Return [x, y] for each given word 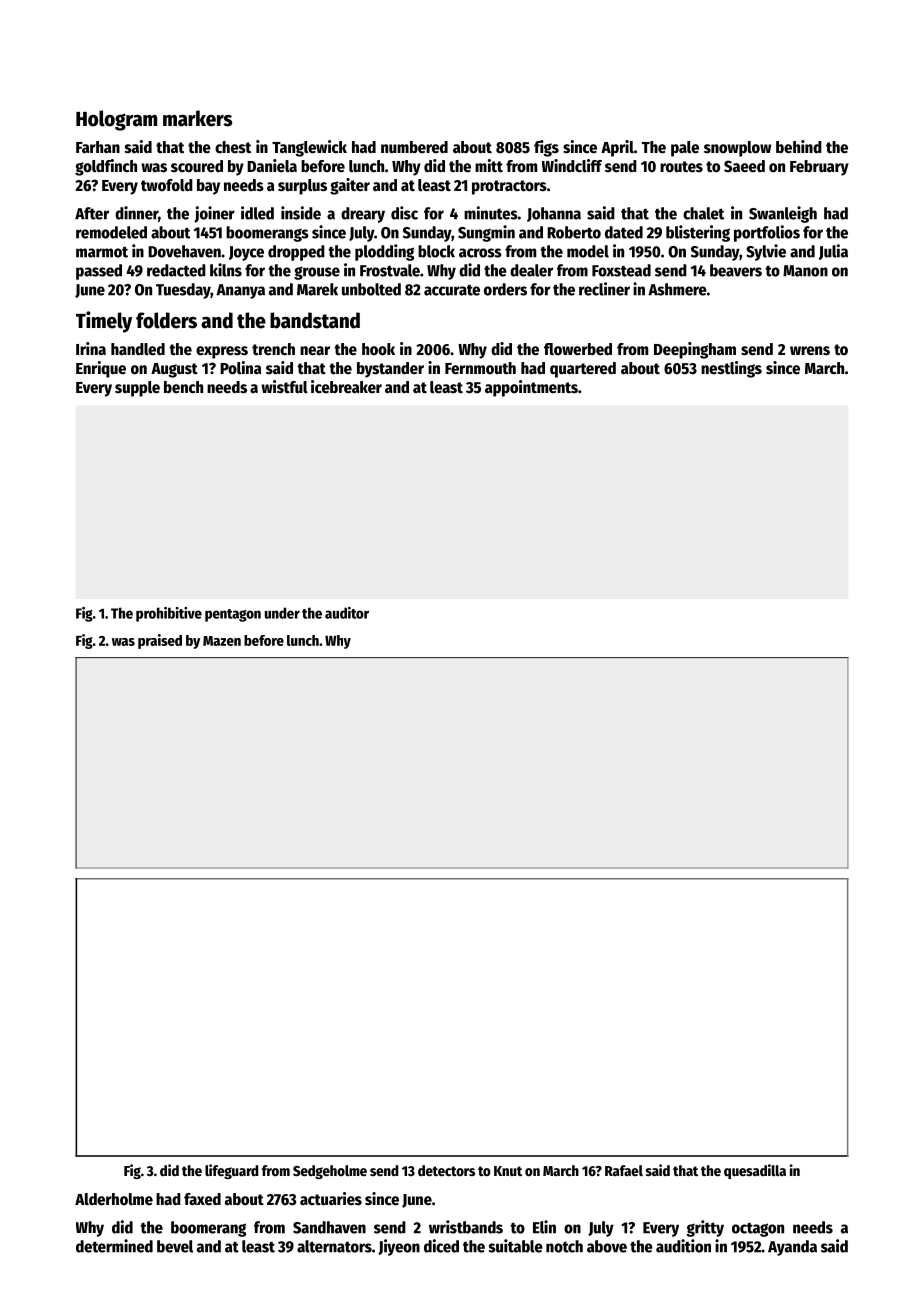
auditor [347, 613]
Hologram [116, 120]
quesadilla [755, 1171]
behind [799, 147]
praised [160, 641]
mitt [489, 165]
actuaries [331, 1199]
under [282, 613]
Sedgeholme [330, 1172]
